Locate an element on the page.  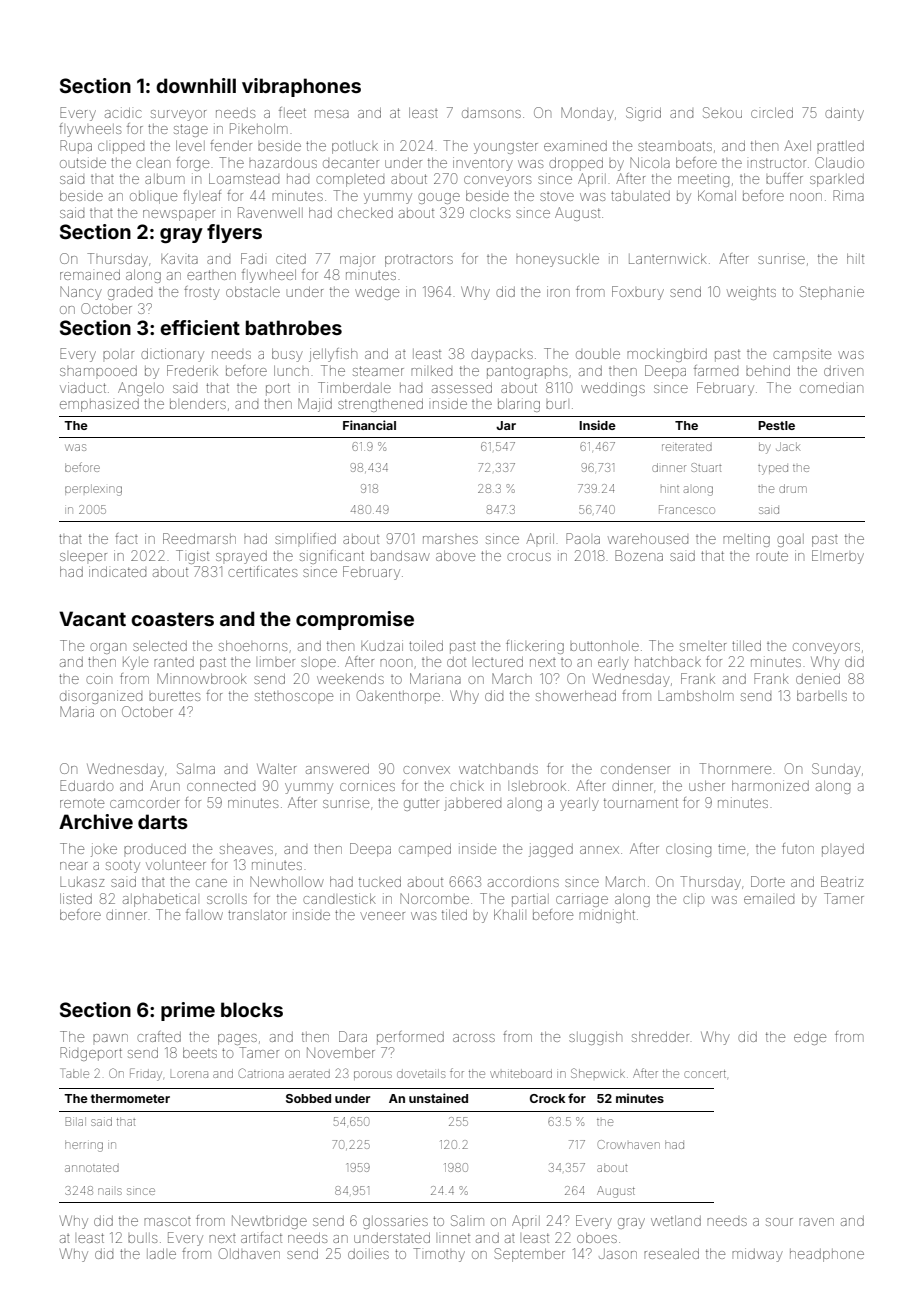
Financial is located at coordinates (369, 425).
